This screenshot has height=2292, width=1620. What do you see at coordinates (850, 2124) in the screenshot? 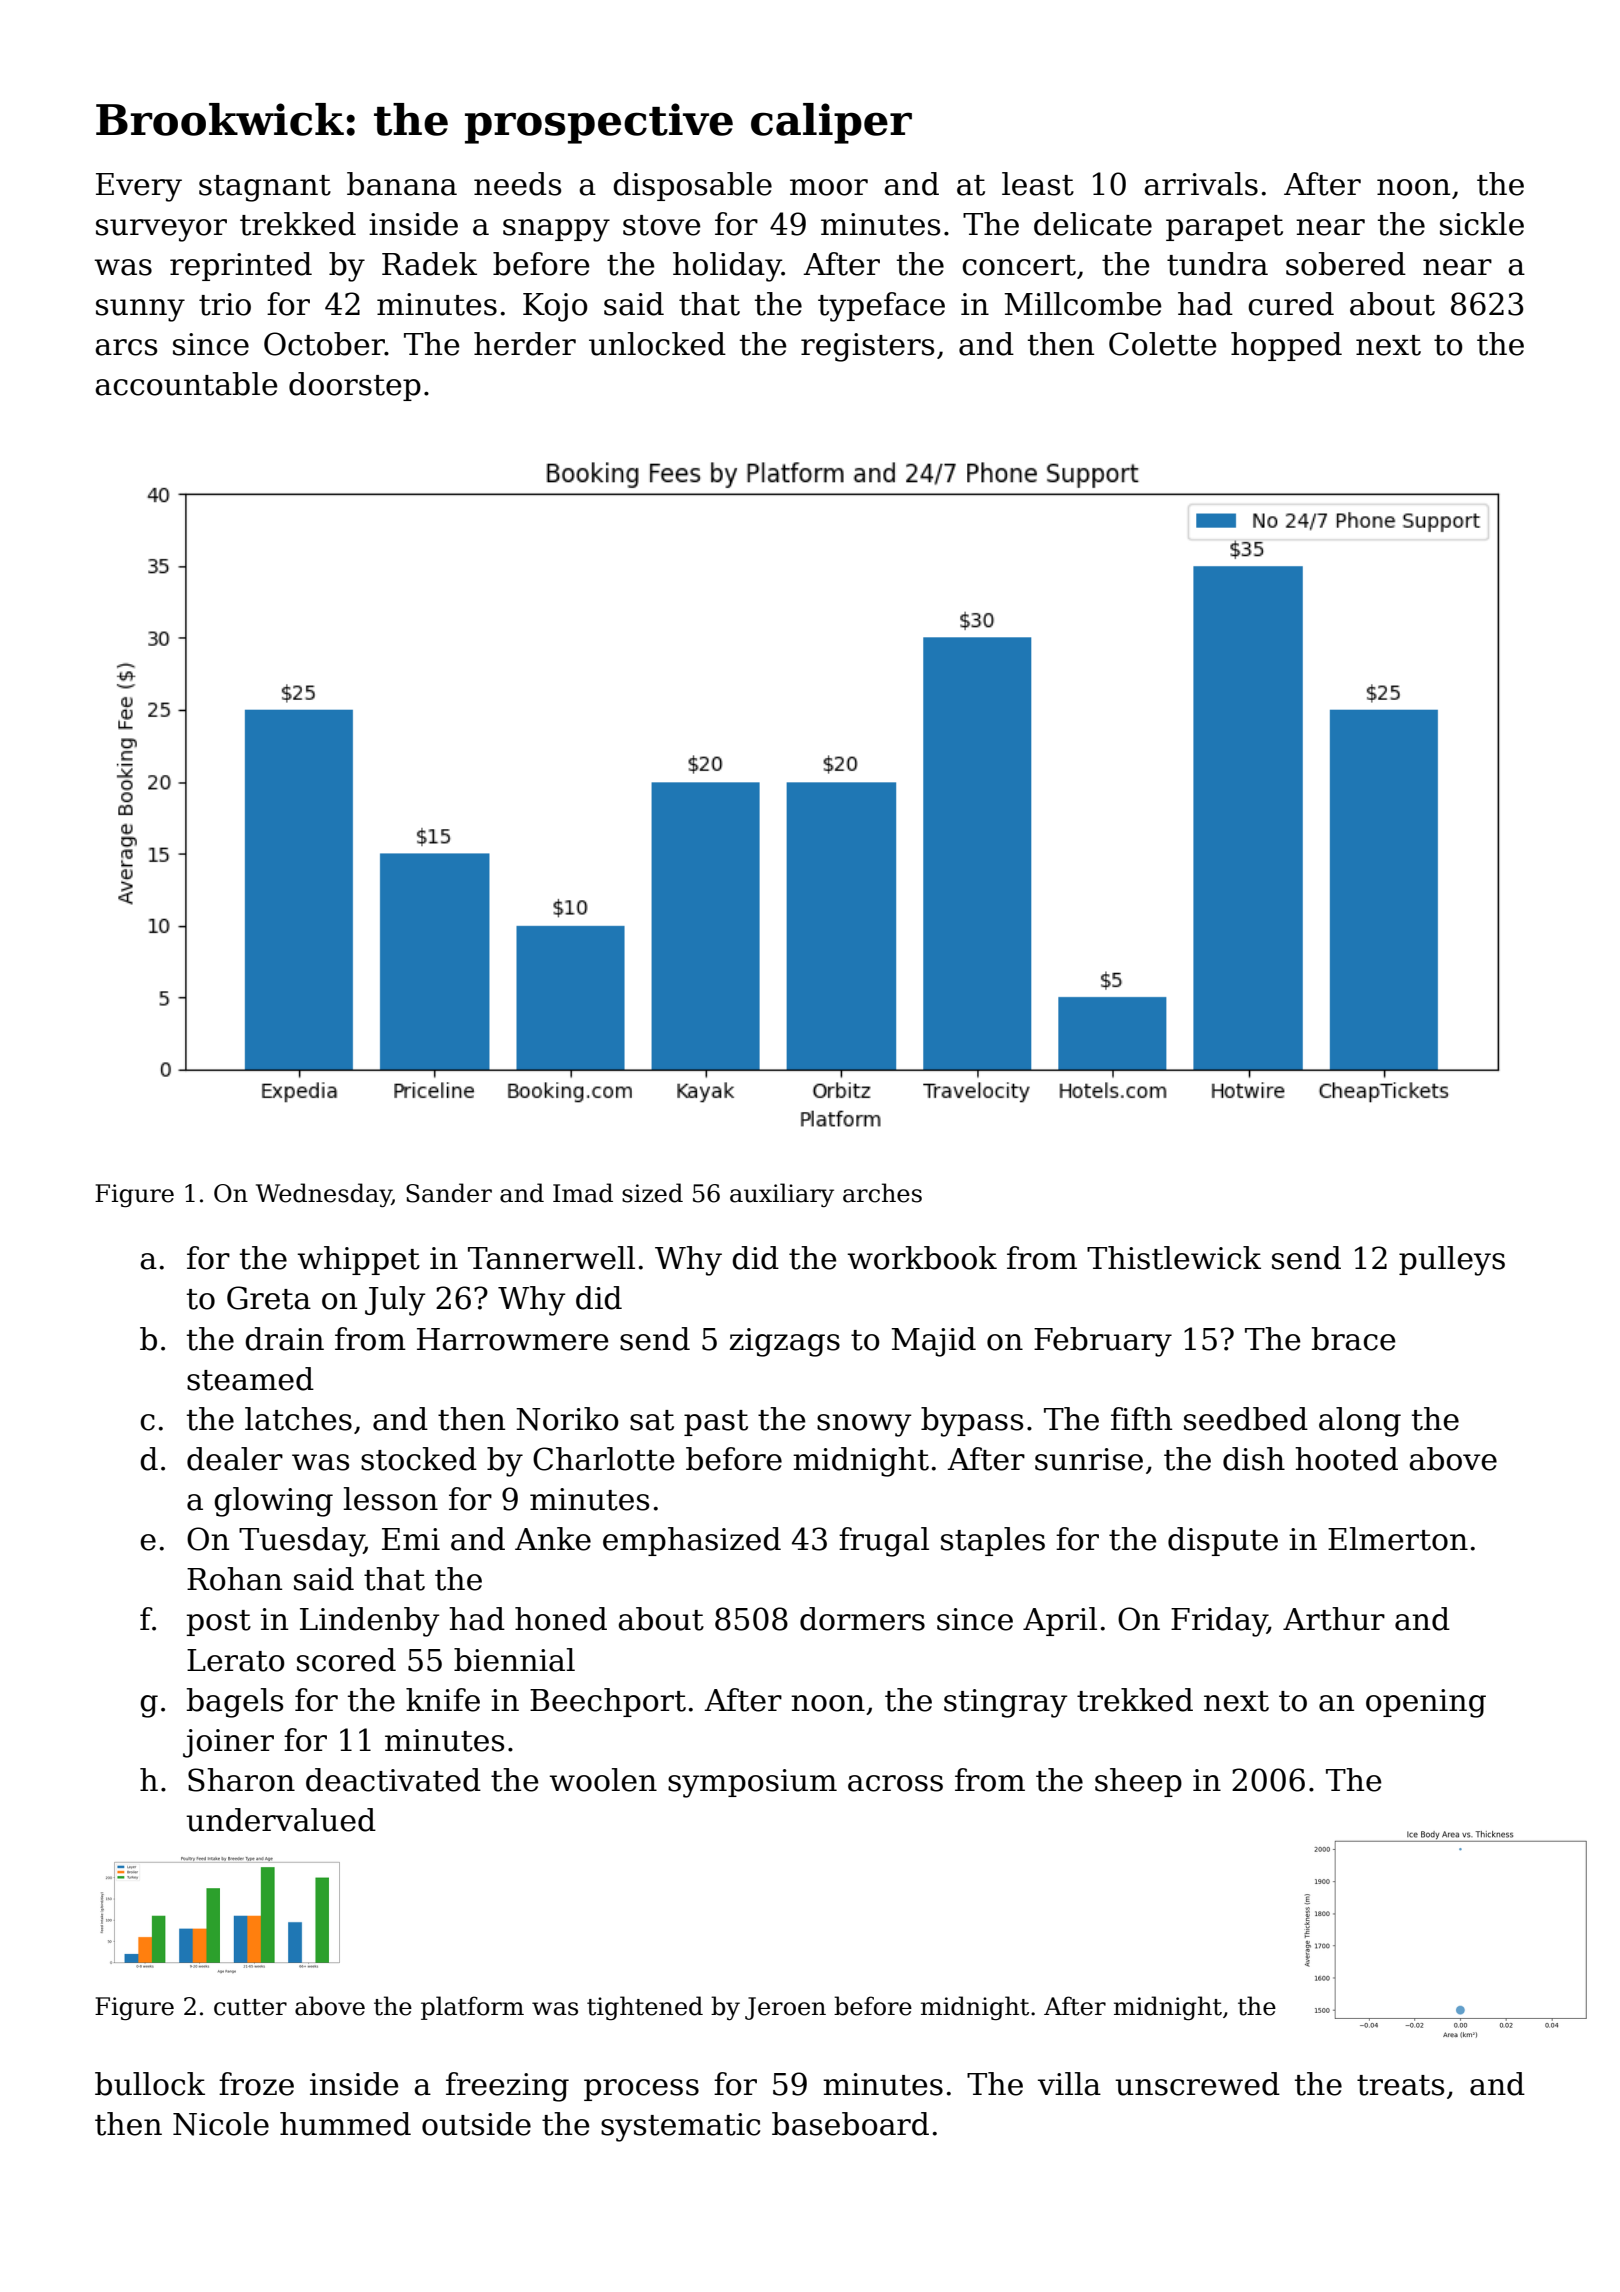
I see `baseboard` at bounding box center [850, 2124].
